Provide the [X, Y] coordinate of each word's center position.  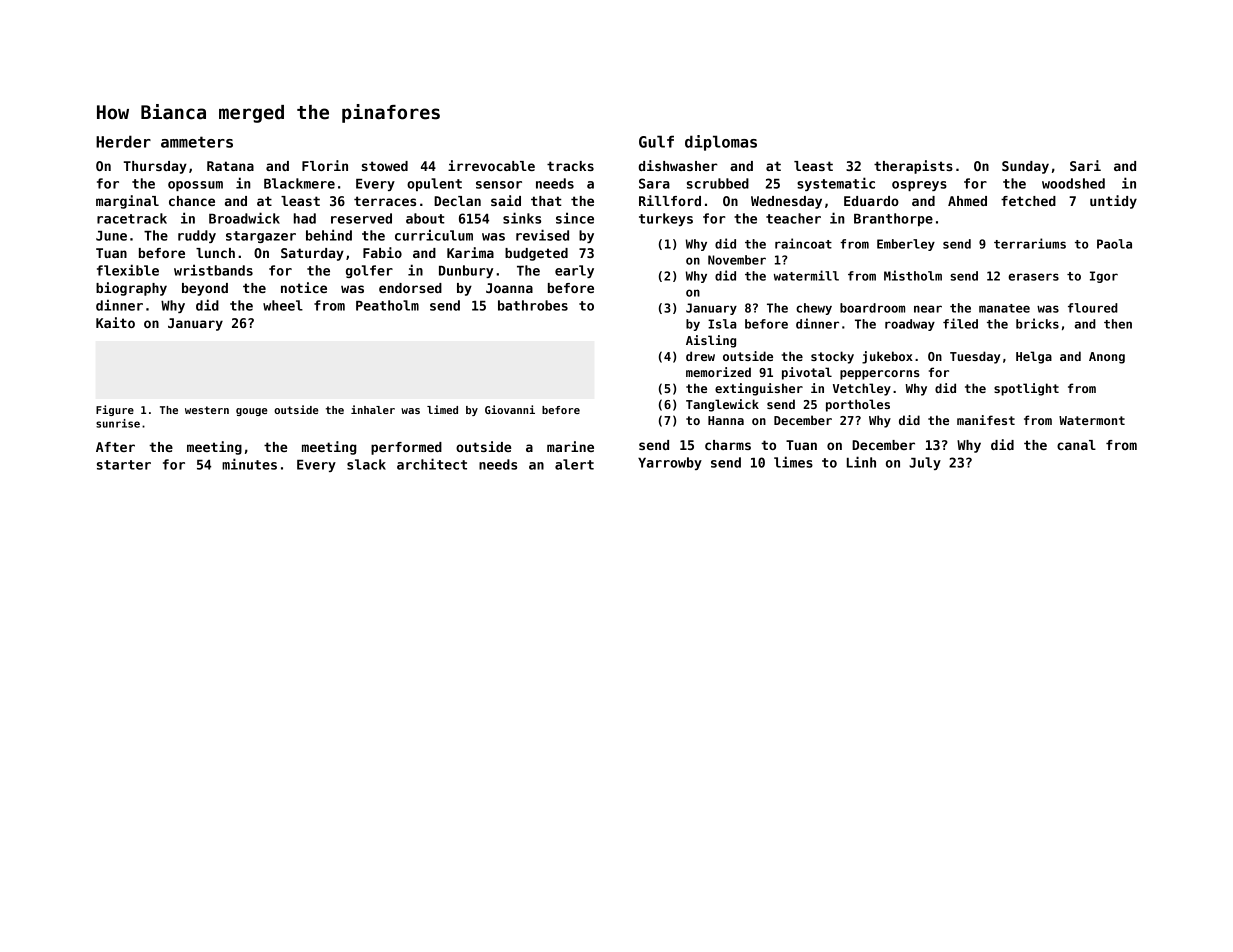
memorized [718, 372]
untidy [1113, 202]
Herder [123, 141]
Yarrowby [670, 463]
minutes [249, 464]
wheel [283, 305]
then [1118, 324]
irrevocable [491, 165]
